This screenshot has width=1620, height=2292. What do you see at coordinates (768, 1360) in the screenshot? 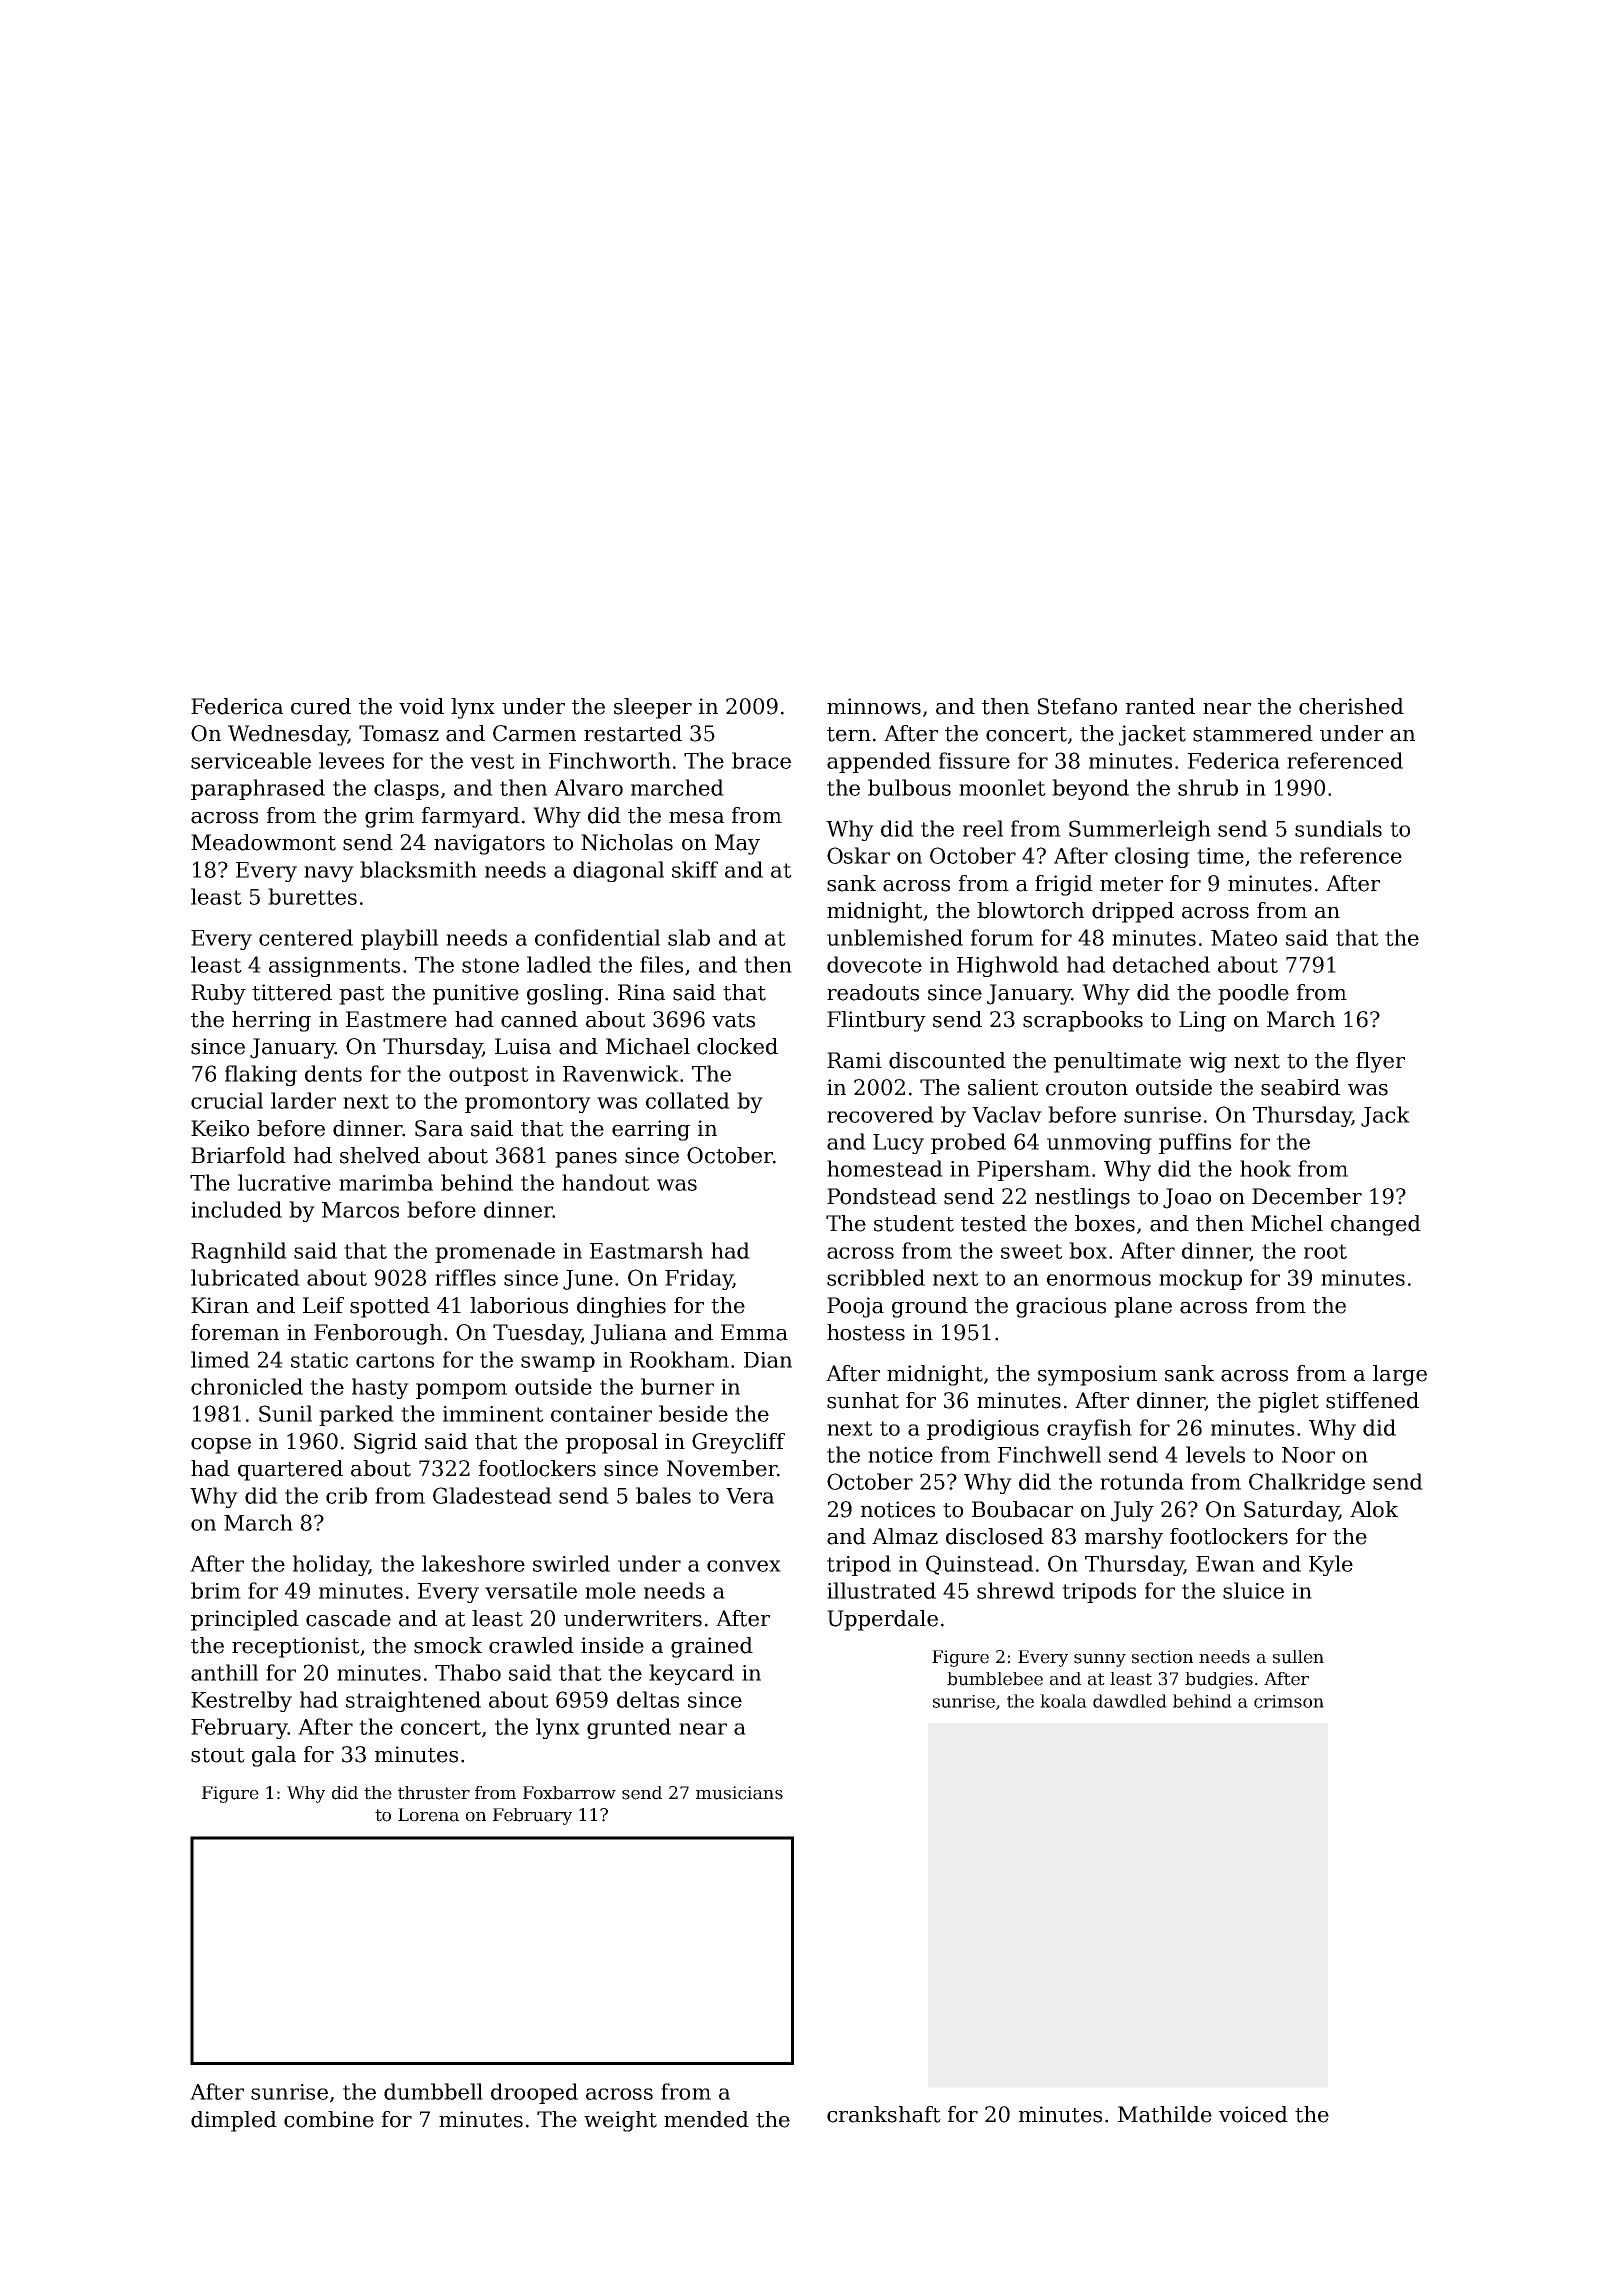
I see `Dian` at bounding box center [768, 1360].
